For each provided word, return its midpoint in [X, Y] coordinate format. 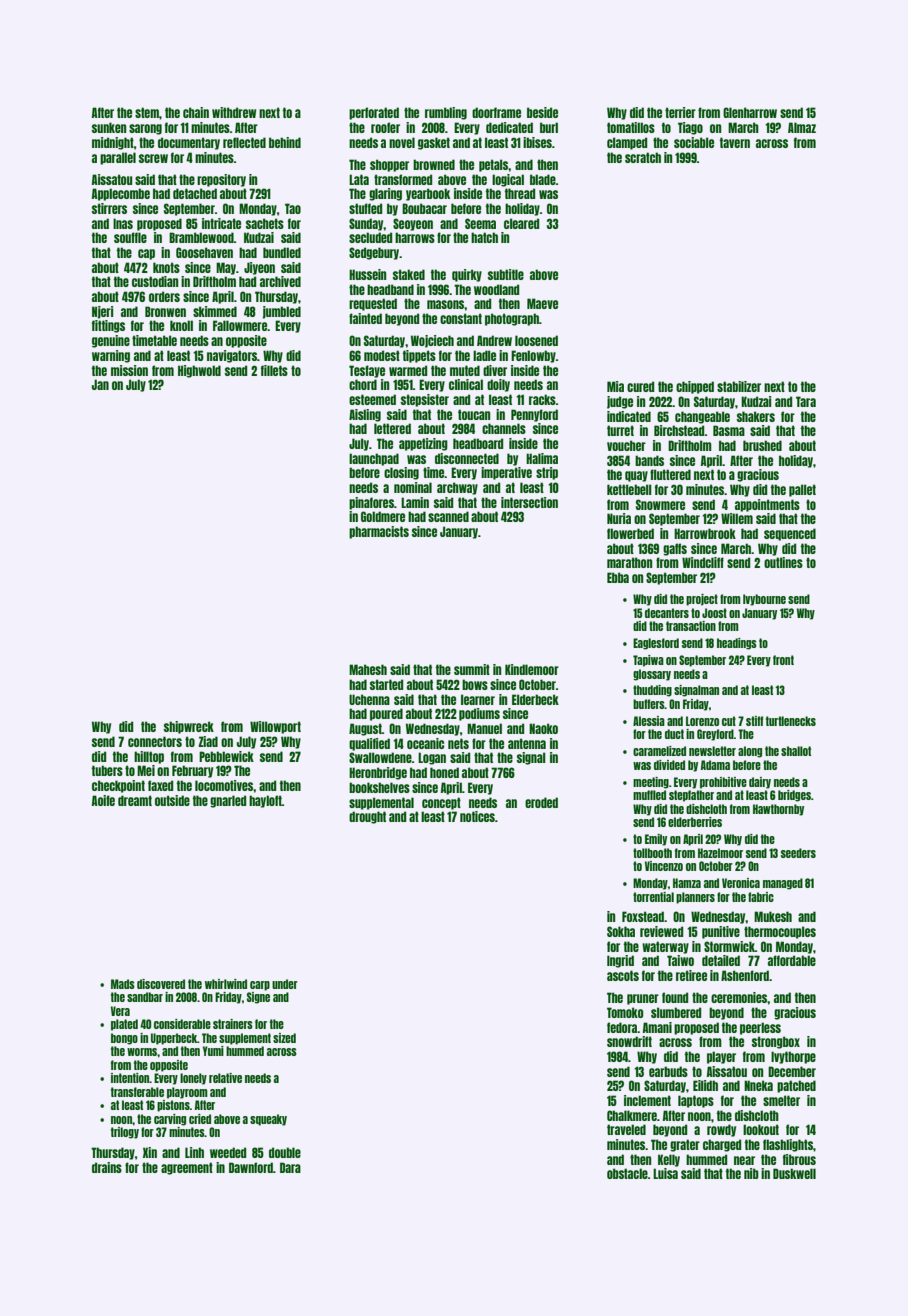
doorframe [496, 112]
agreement [187, 1168]
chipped [695, 387]
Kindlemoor [532, 669]
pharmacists [379, 532]
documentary [189, 143]
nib [751, 1173]
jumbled [281, 312]
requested [373, 304]
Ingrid [620, 961]
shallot [796, 751]
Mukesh [773, 916]
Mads [123, 984]
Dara [290, 1167]
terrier [680, 112]
